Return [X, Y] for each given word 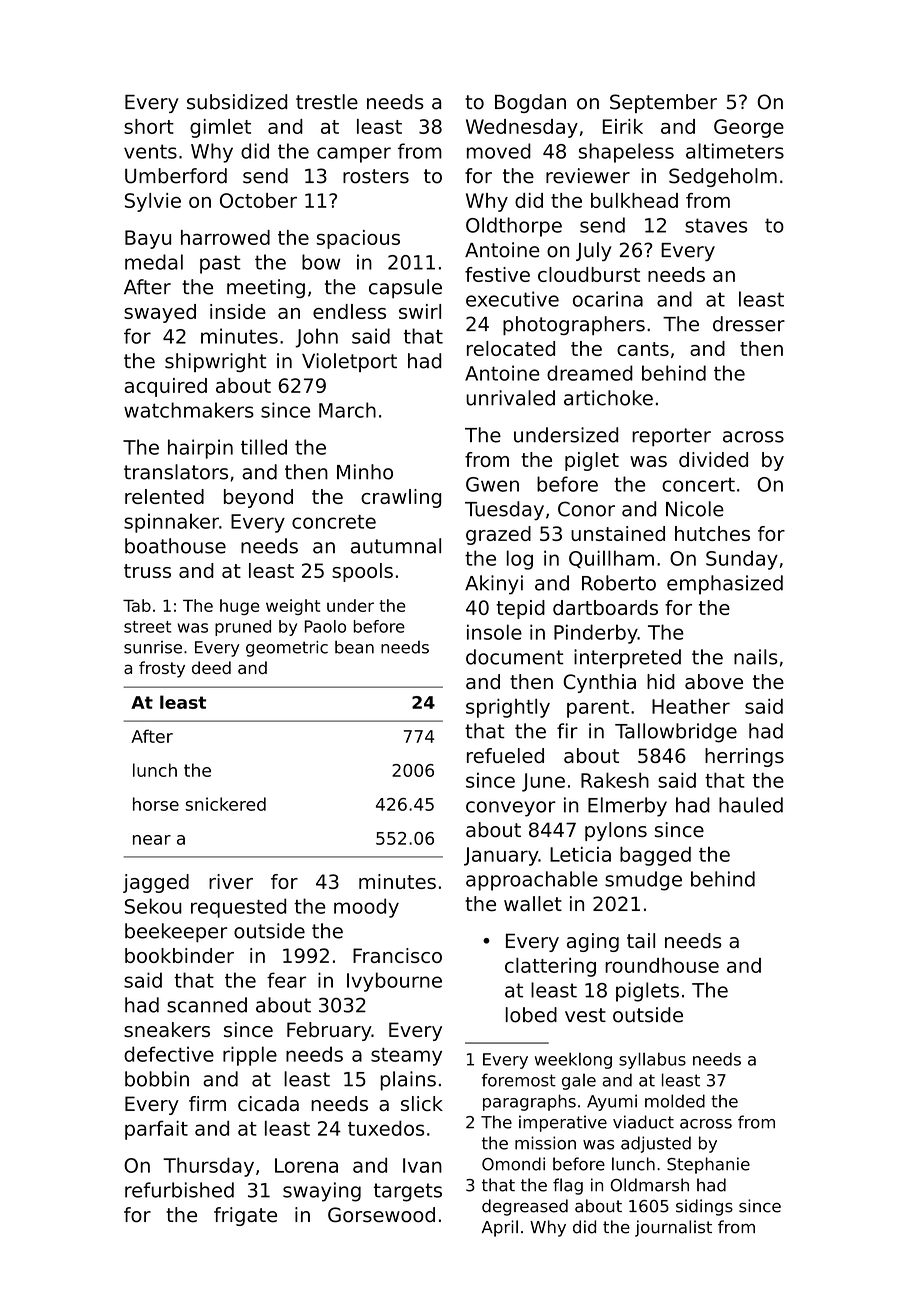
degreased [525, 1207]
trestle [327, 102]
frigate [245, 1216]
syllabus [652, 1060]
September [663, 103]
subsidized [237, 102]
